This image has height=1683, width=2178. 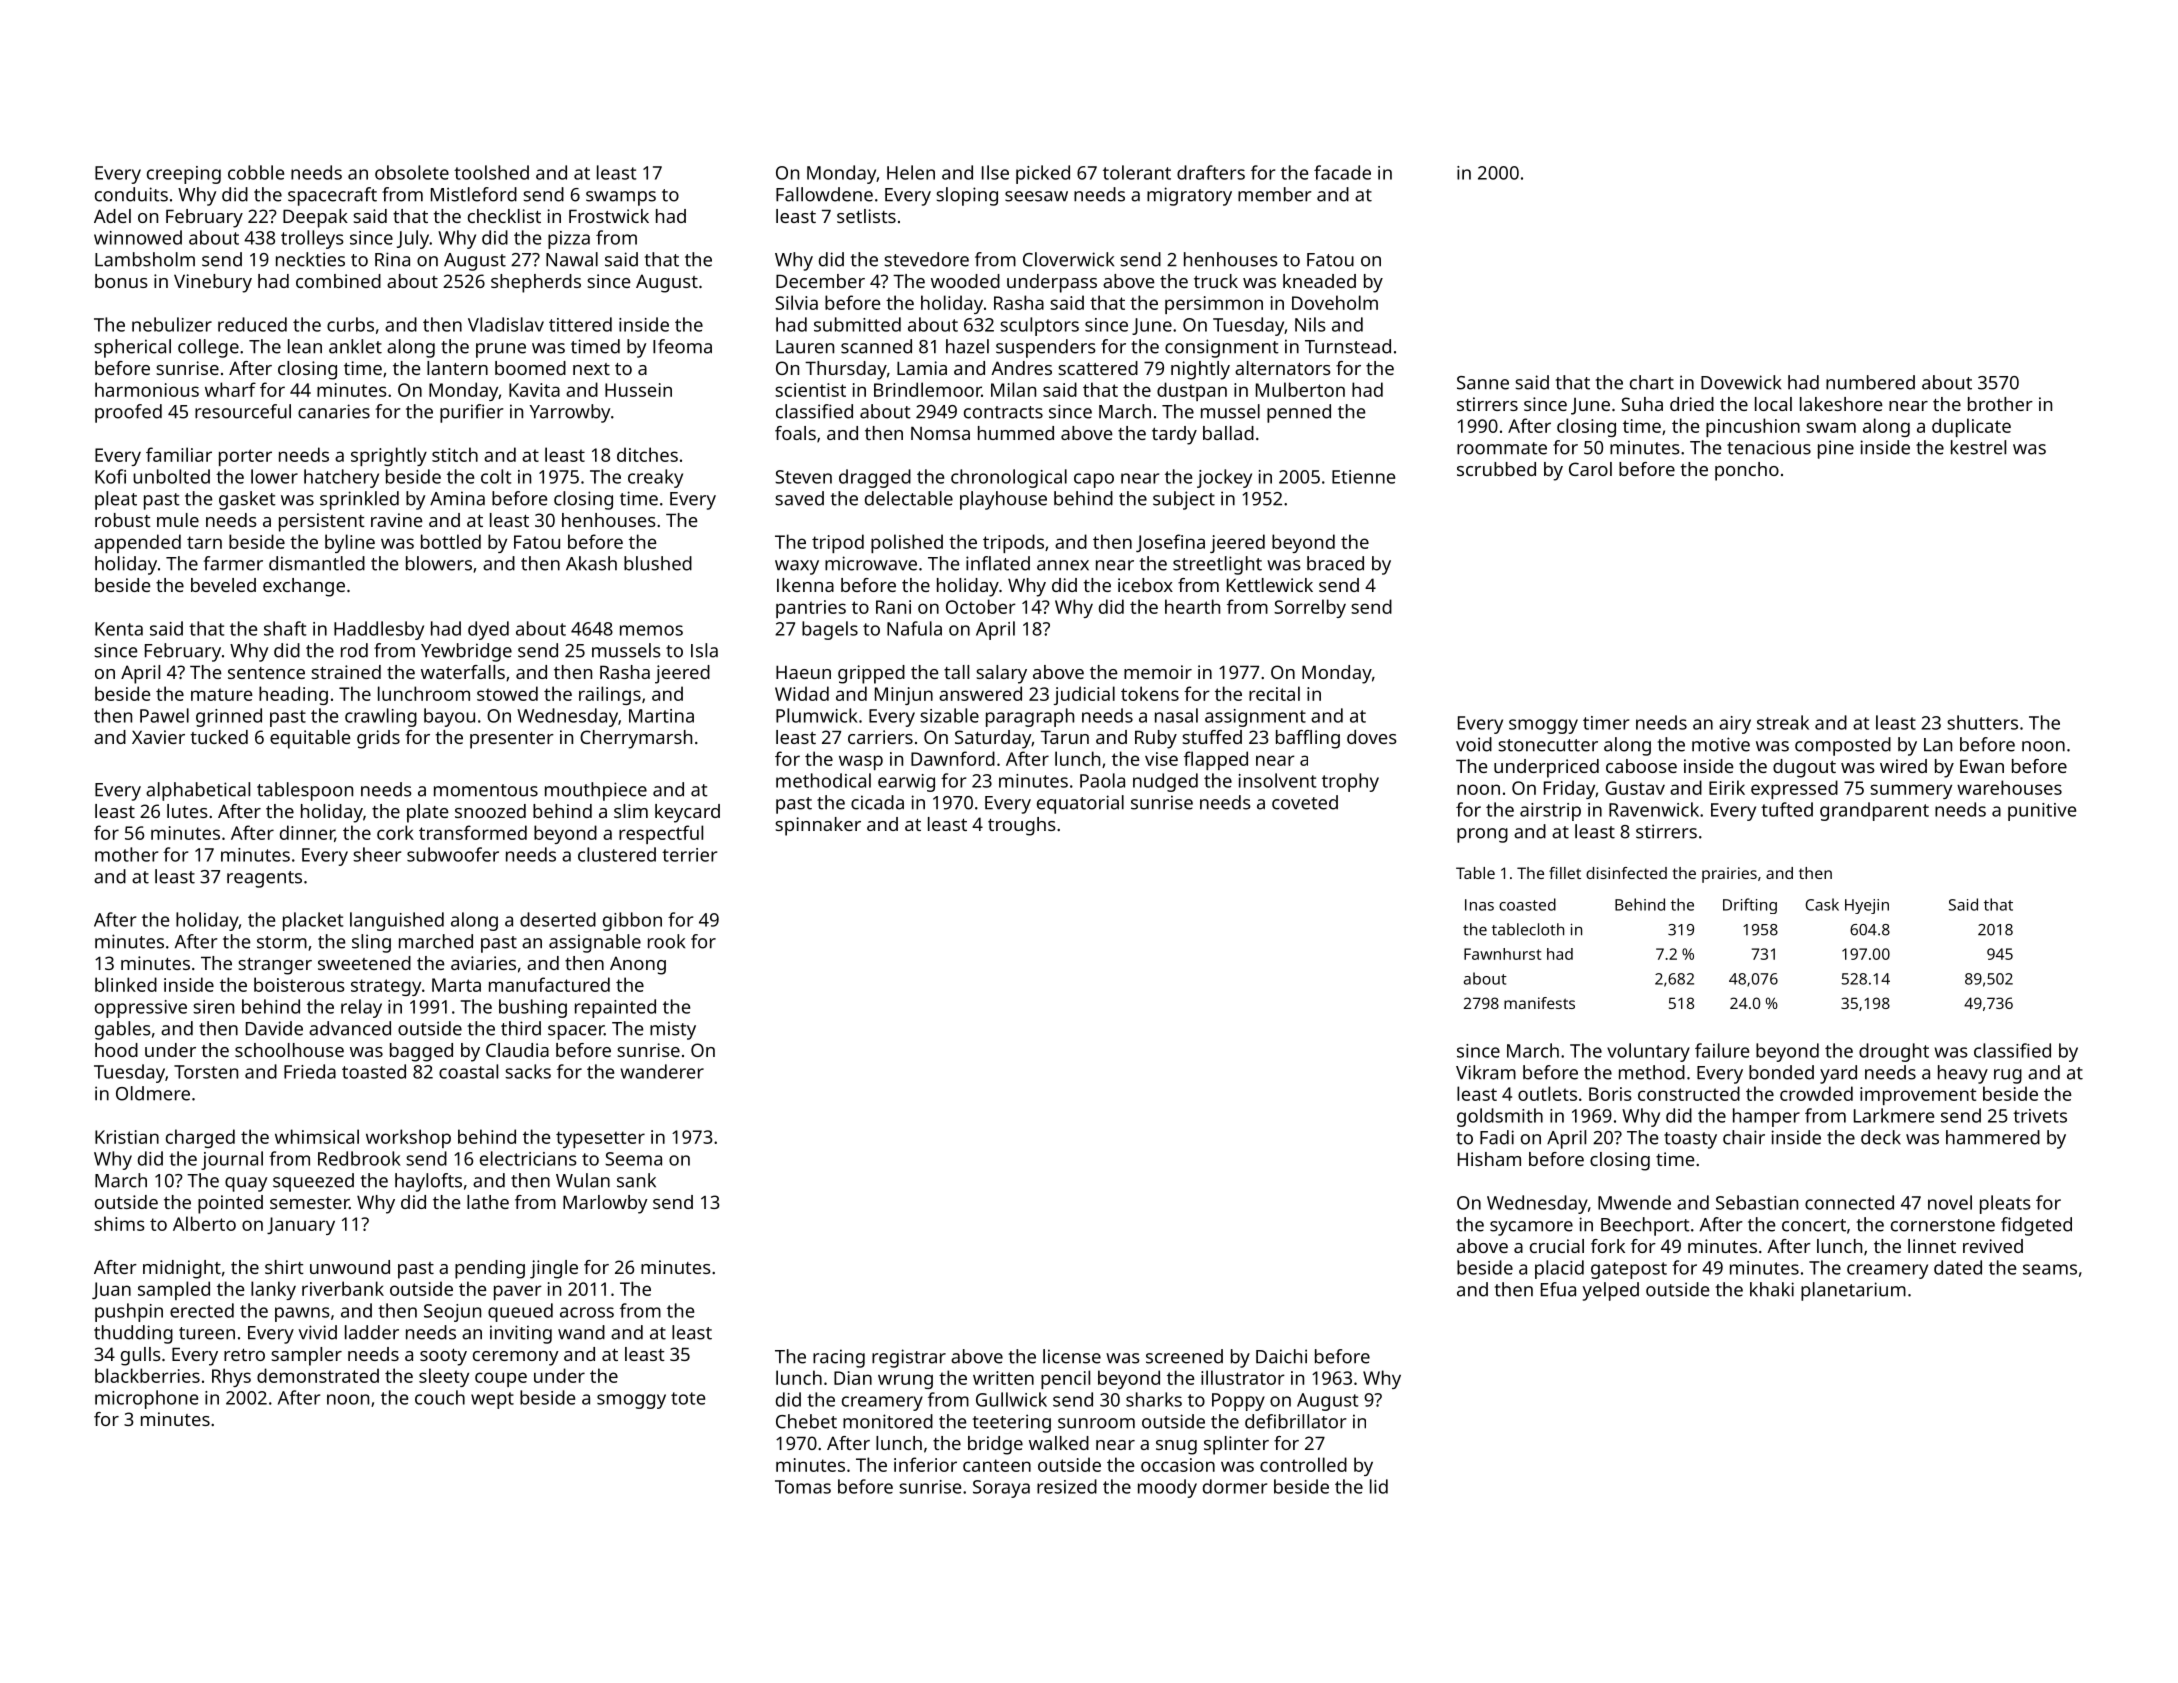 What do you see at coordinates (306, 1356) in the image?
I see `sampler` at bounding box center [306, 1356].
